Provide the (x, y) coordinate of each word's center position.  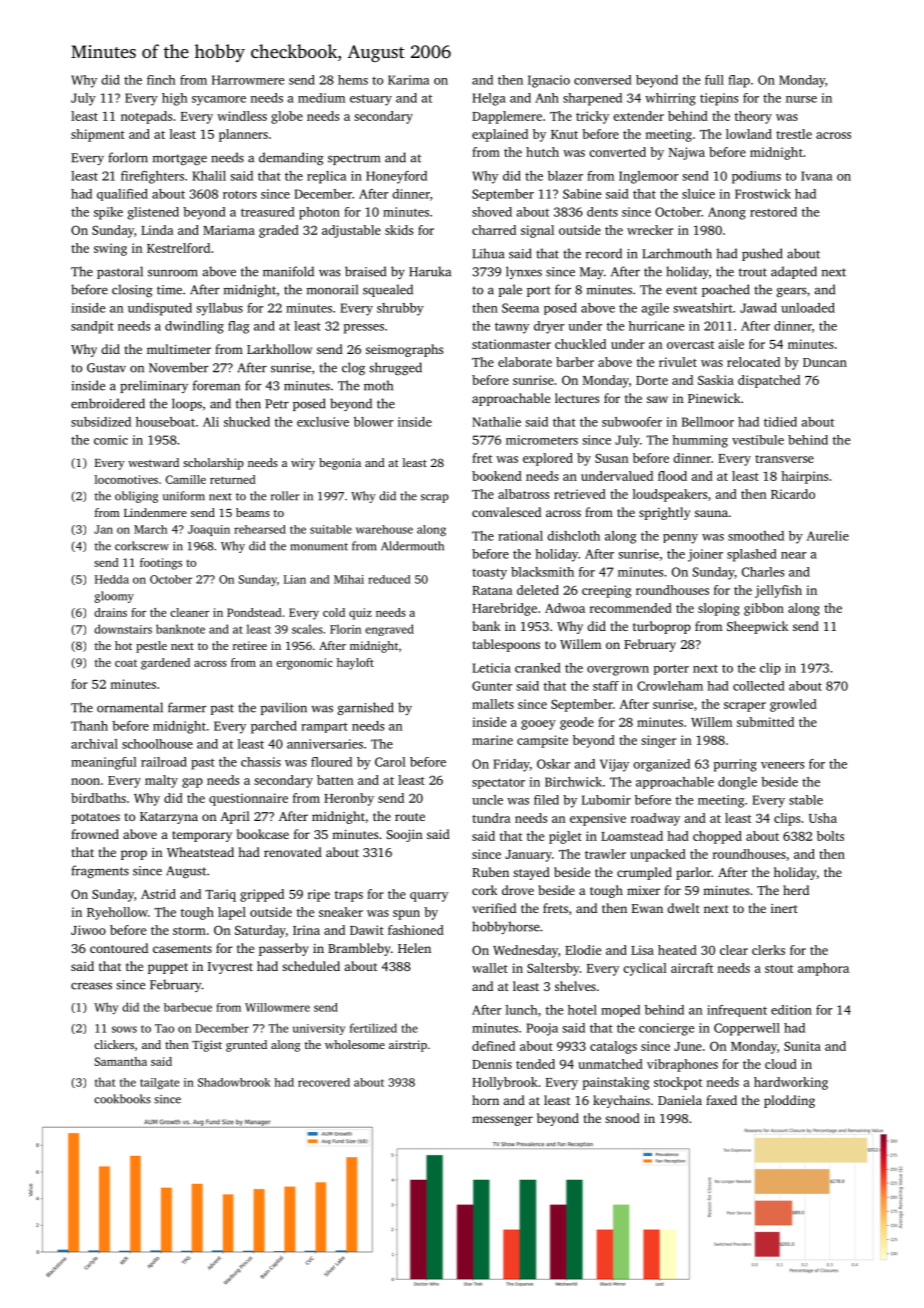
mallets (493, 704)
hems (353, 80)
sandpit (92, 327)
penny (680, 539)
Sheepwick (757, 627)
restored (773, 212)
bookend (497, 476)
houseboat (165, 422)
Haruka (430, 271)
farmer (187, 707)
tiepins (719, 99)
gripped (262, 895)
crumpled (644, 873)
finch (161, 80)
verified (494, 908)
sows (124, 1029)
